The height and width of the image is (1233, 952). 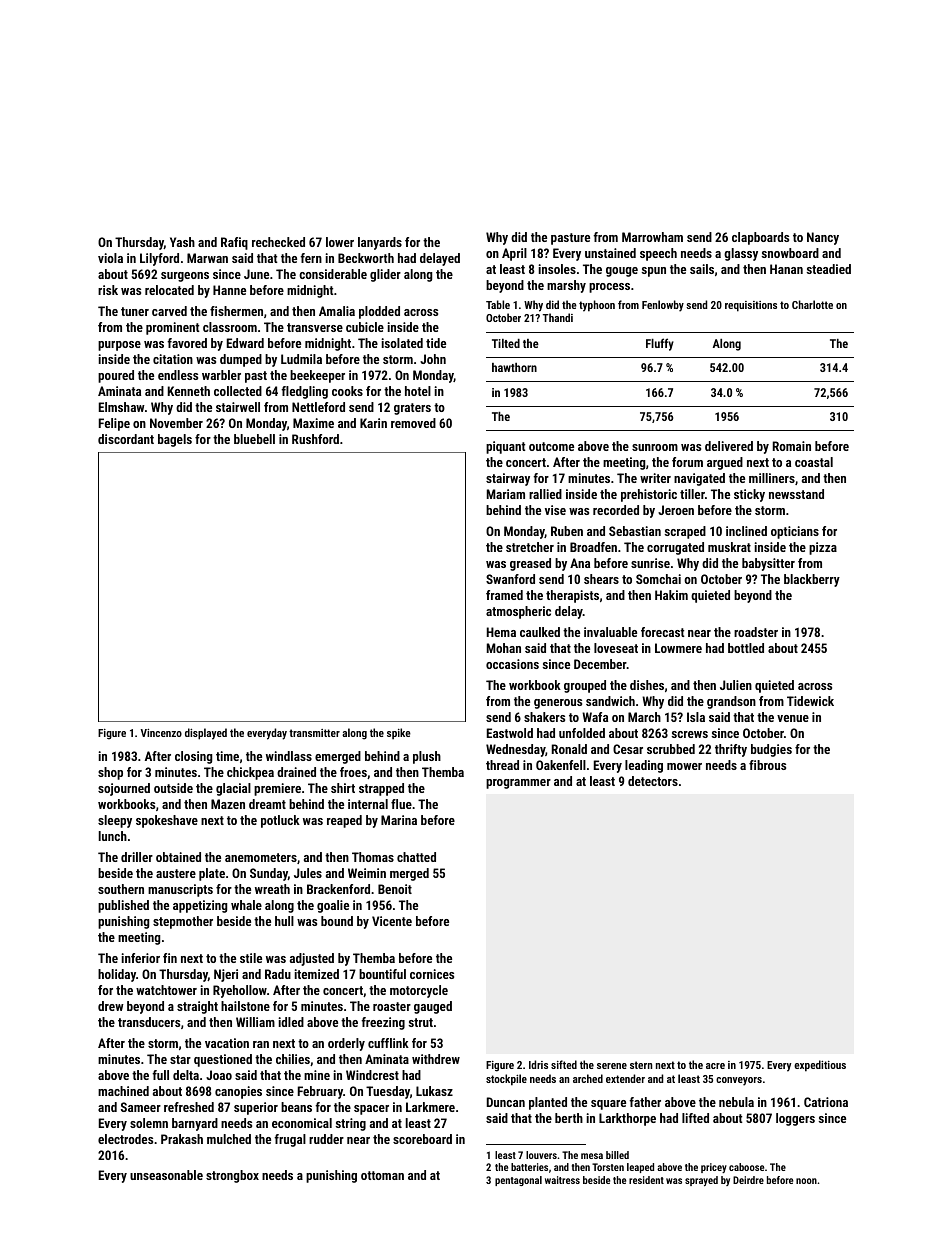 What do you see at coordinates (653, 781) in the image?
I see `detectors` at bounding box center [653, 781].
